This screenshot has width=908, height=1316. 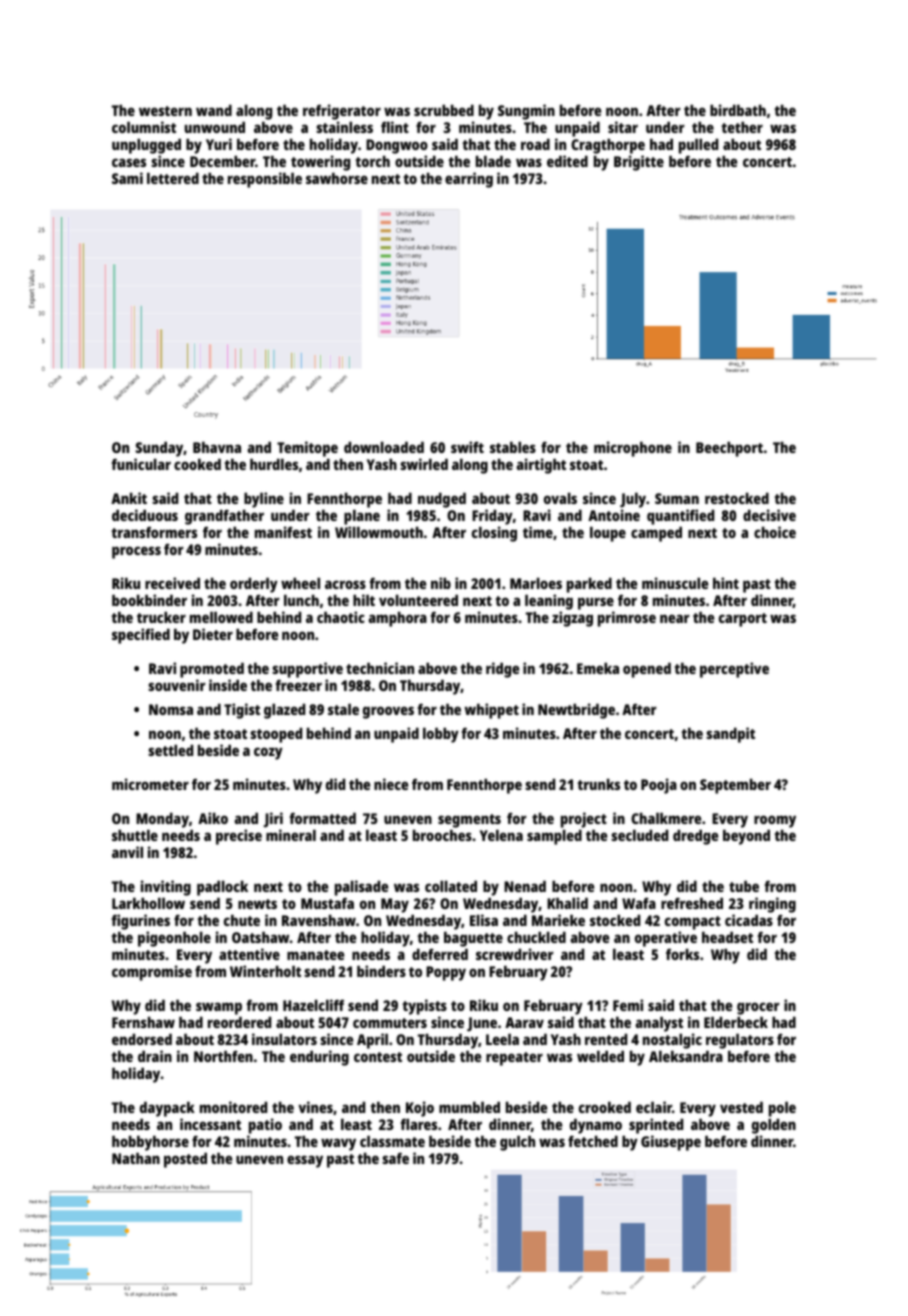 What do you see at coordinates (233, 1107) in the screenshot?
I see `monitored` at bounding box center [233, 1107].
